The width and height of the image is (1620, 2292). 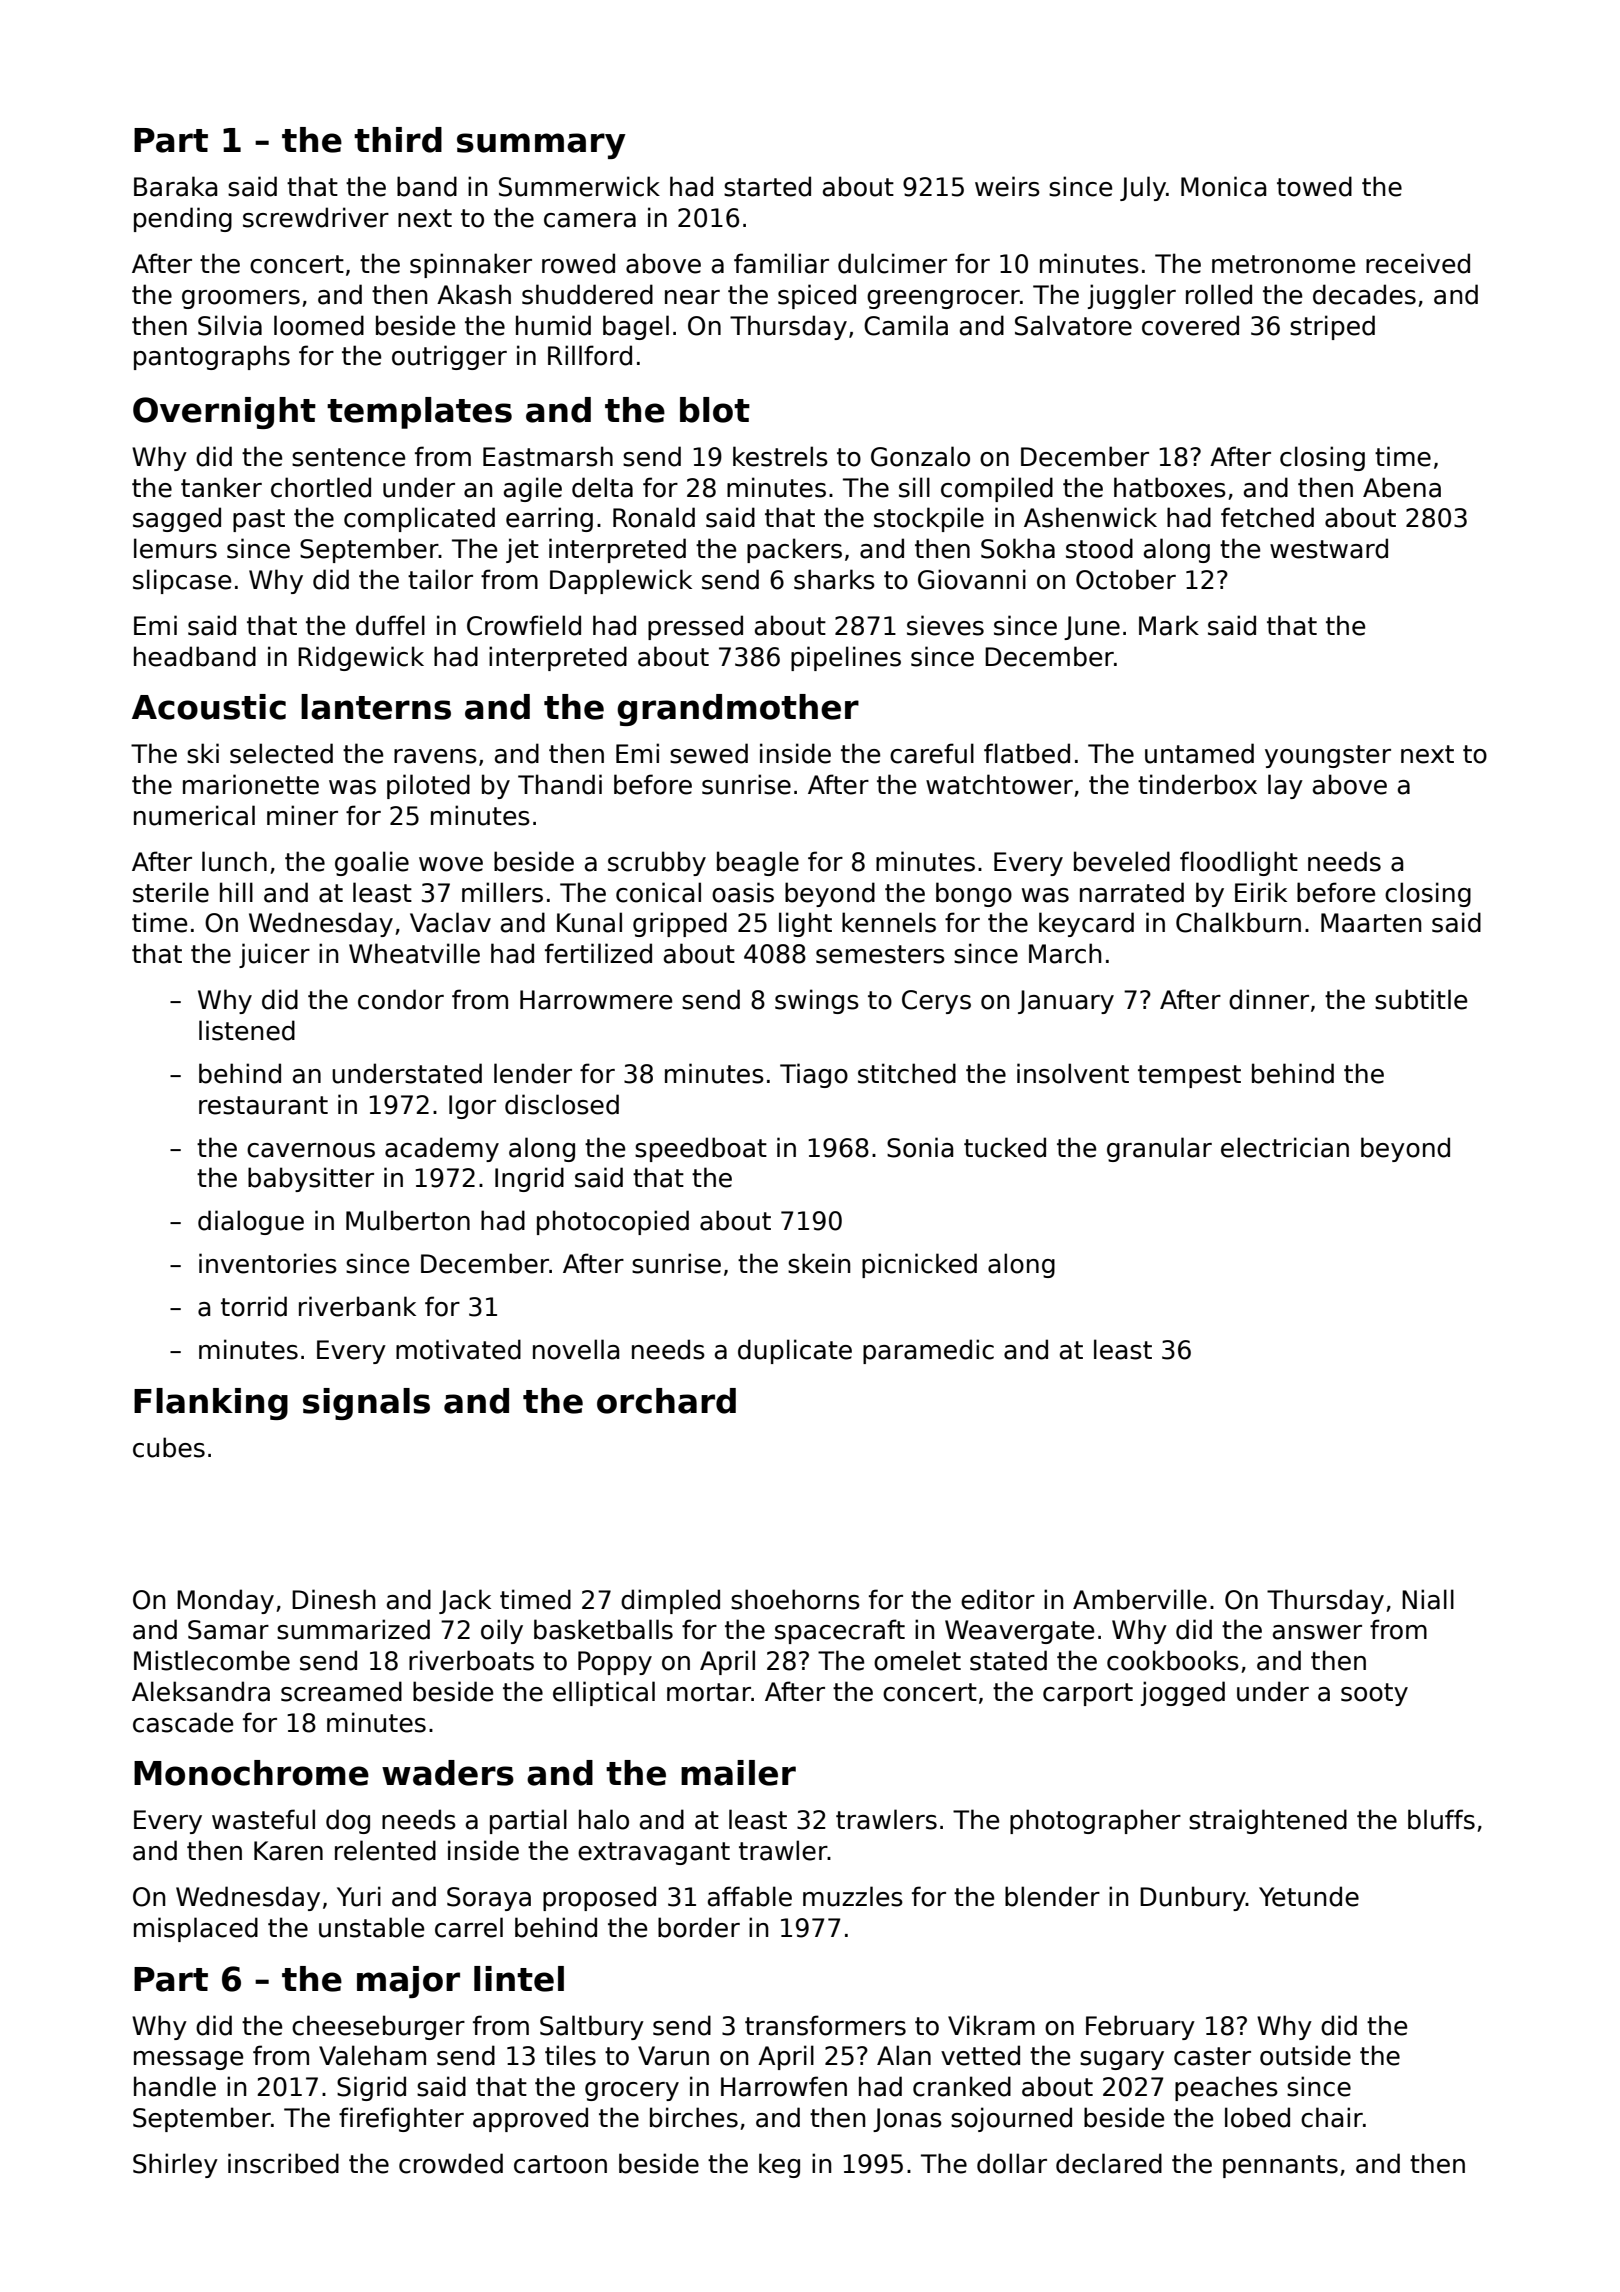 I want to click on signals, so click(x=366, y=1404).
